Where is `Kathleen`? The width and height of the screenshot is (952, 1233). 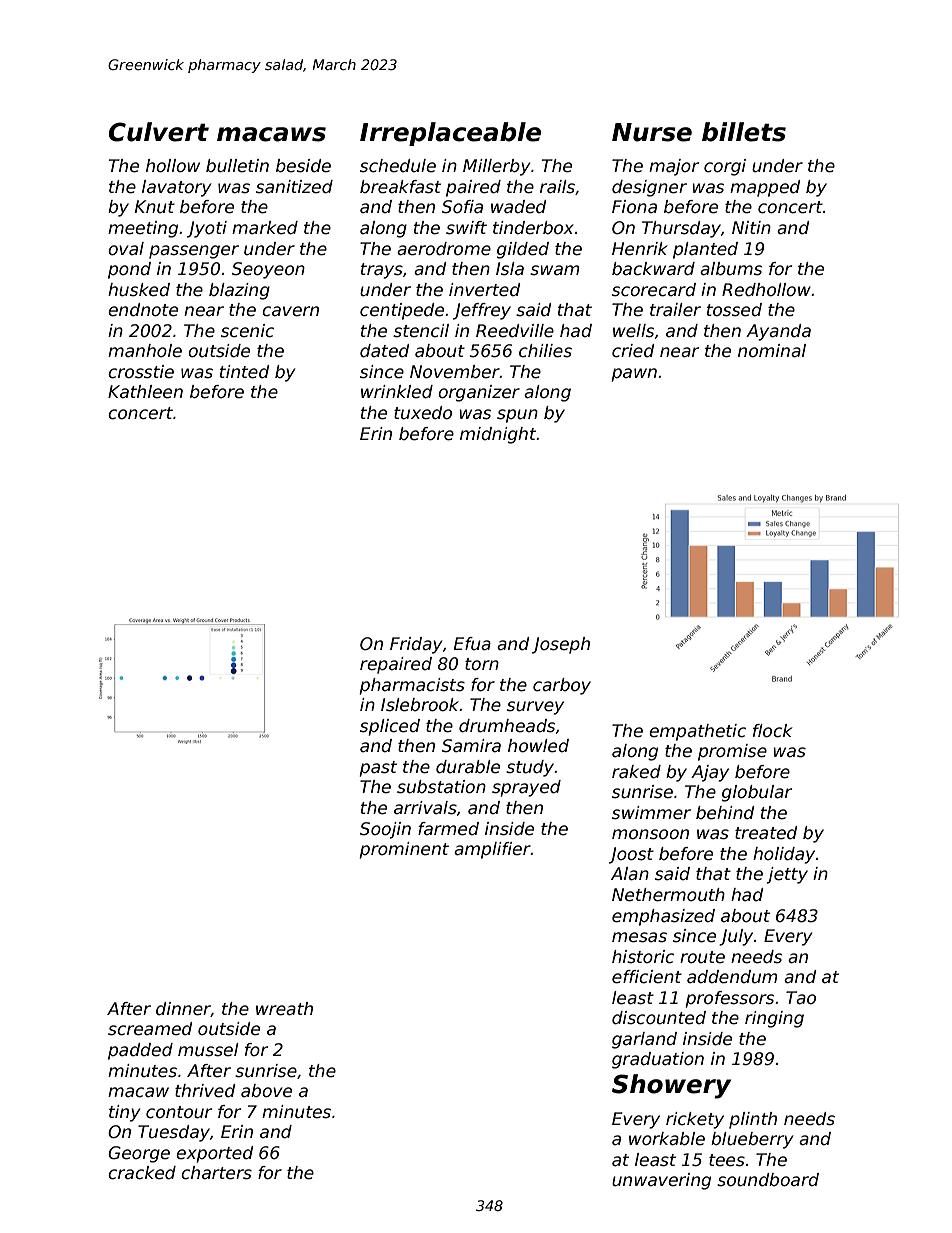 Kathleen is located at coordinates (145, 392).
